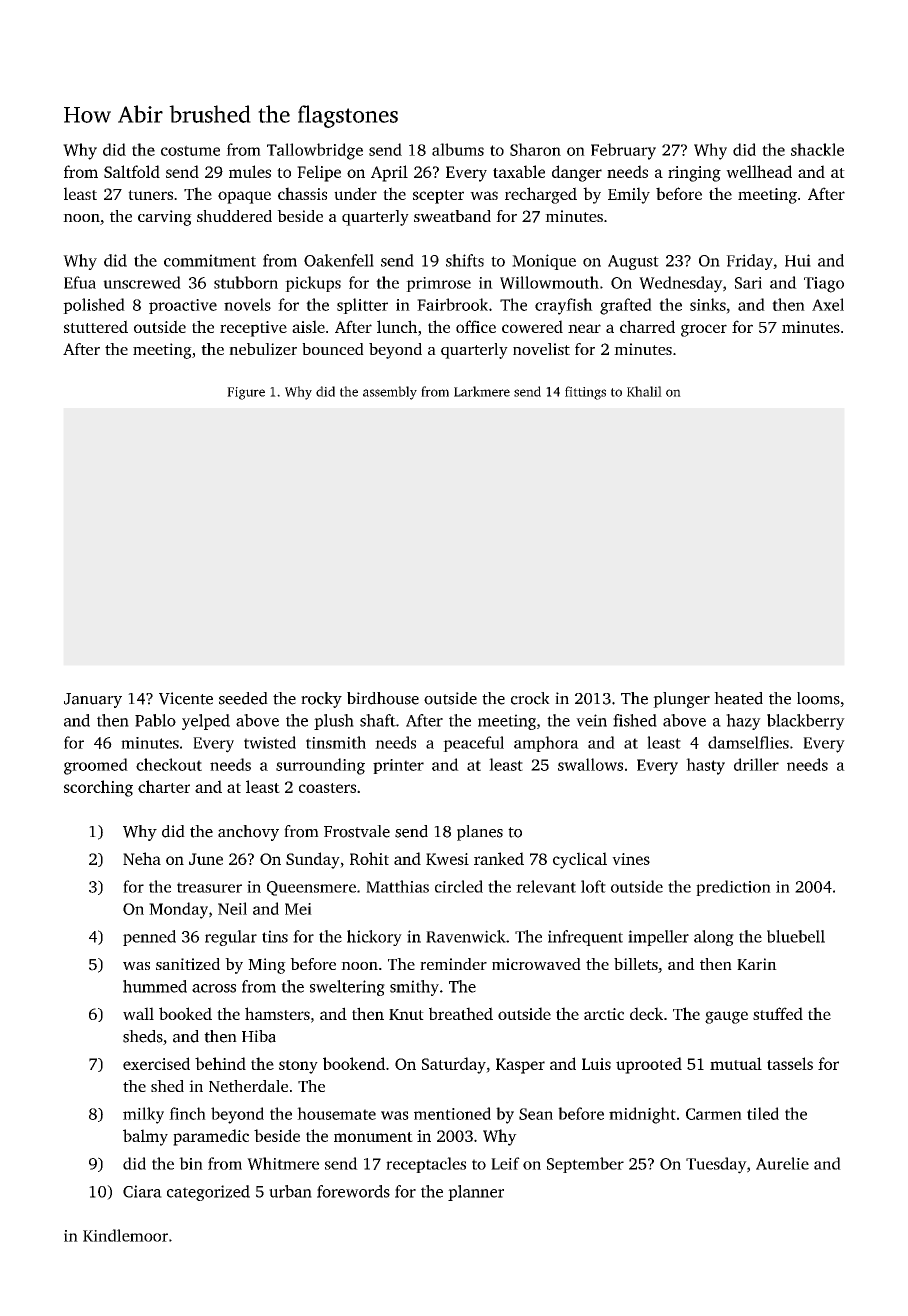 The height and width of the document is (1316, 908). What do you see at coordinates (156, 1063) in the document?
I see `exercised` at bounding box center [156, 1063].
